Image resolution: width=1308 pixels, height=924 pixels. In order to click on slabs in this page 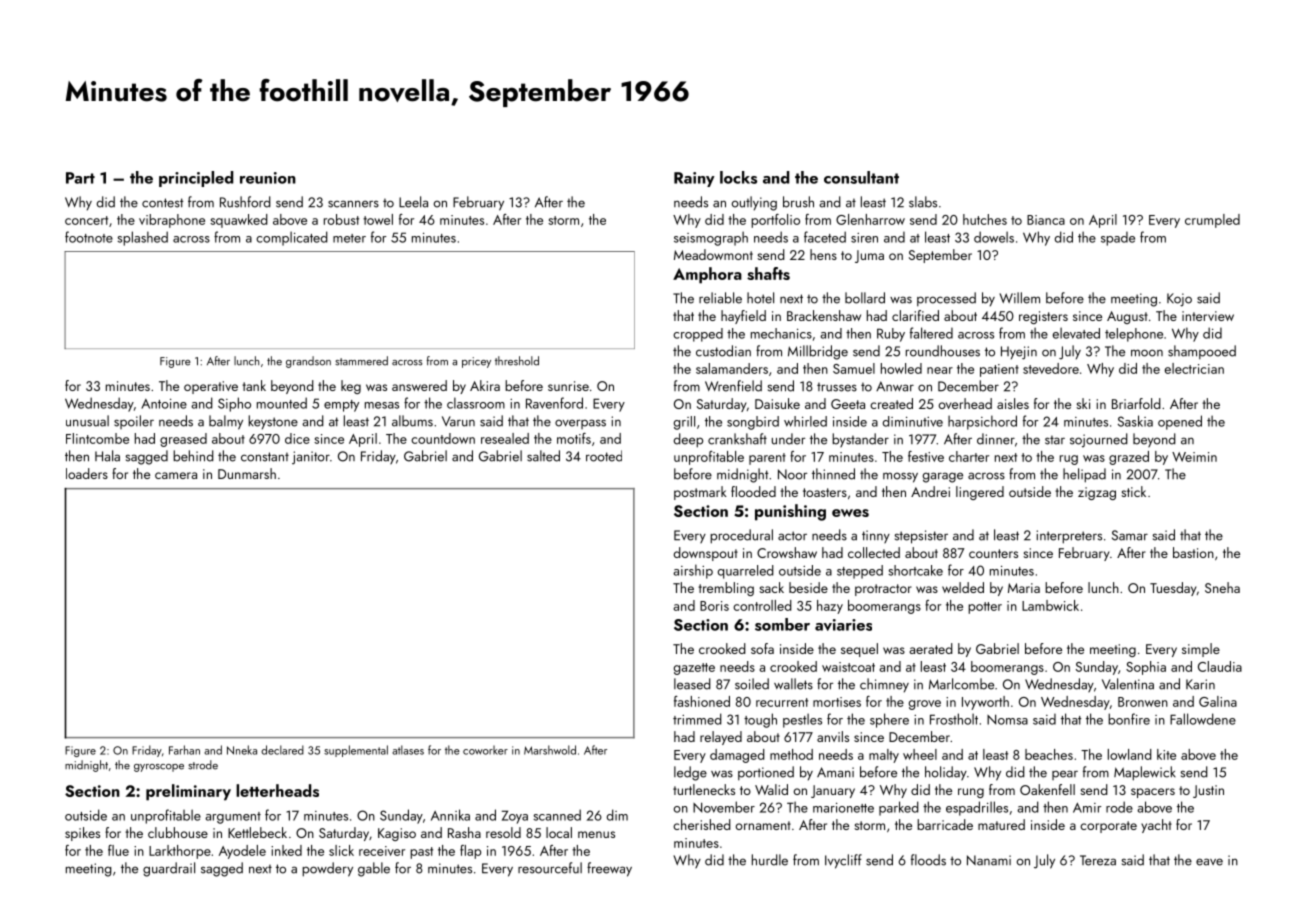, I will do `click(923, 202)`.
